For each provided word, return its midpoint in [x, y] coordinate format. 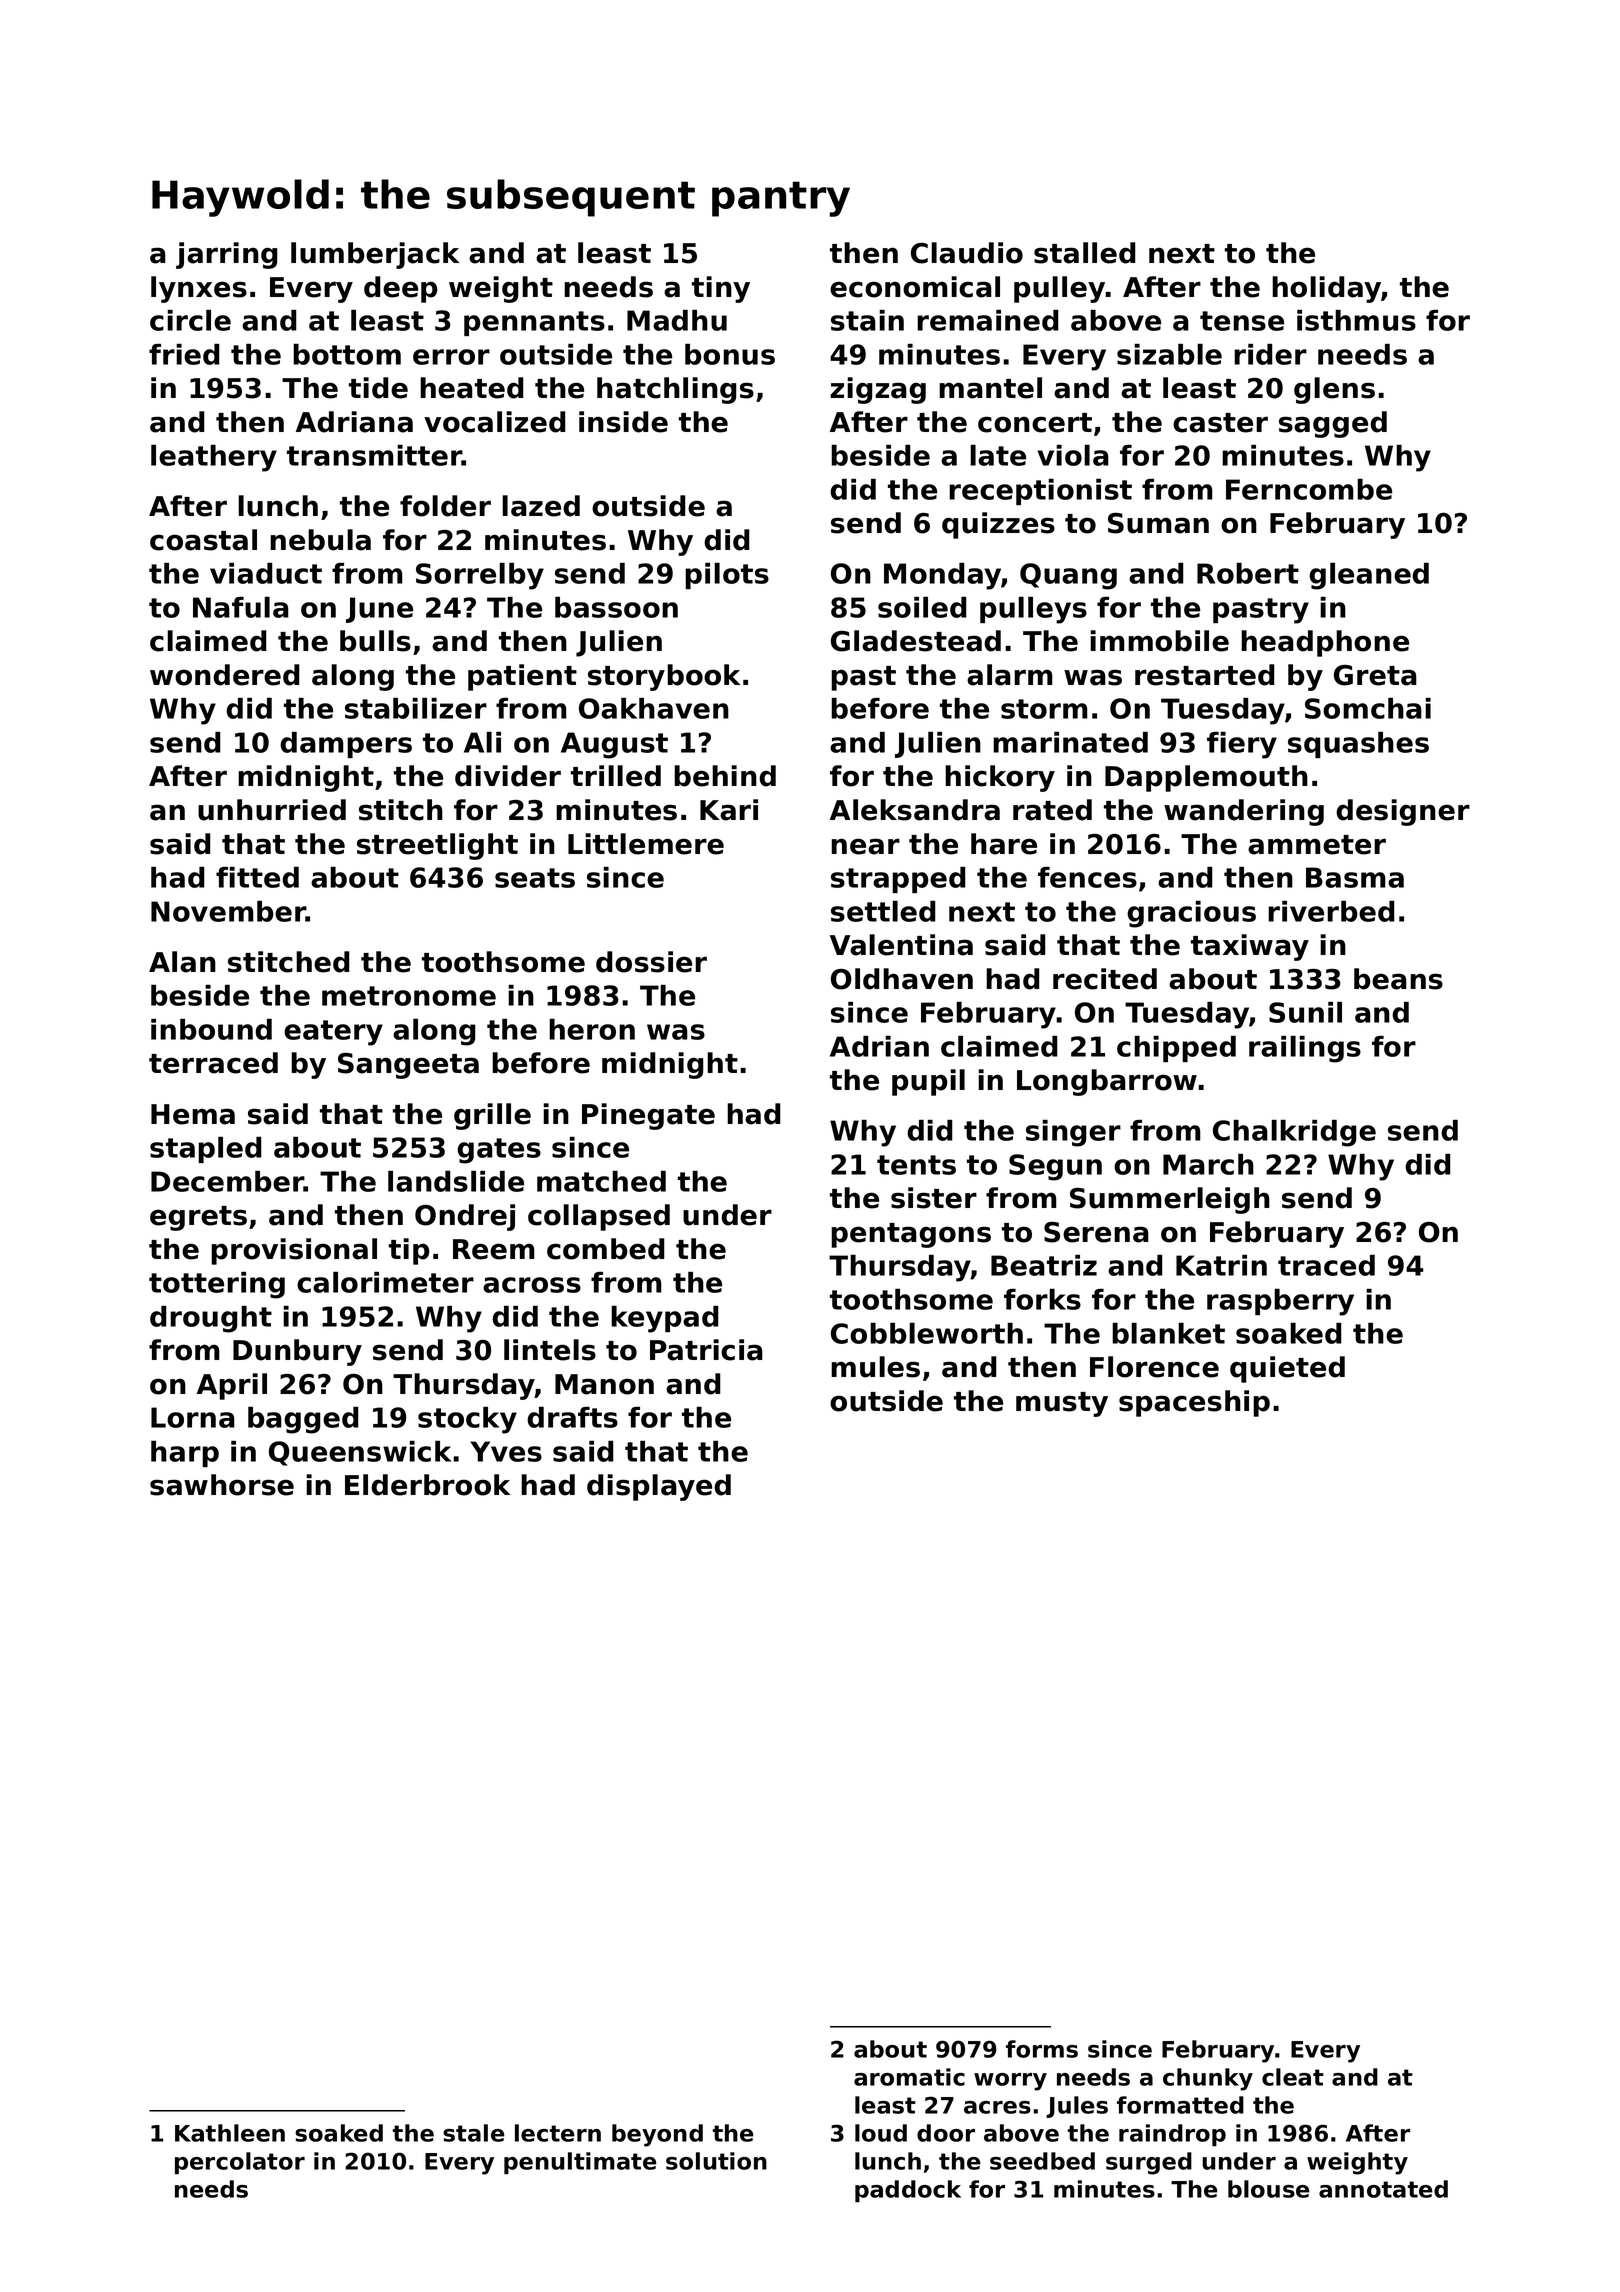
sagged [1333, 424]
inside [623, 422]
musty [1062, 1404]
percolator [240, 2163]
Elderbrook [427, 1485]
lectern [558, 2133]
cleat [1293, 2077]
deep [401, 289]
